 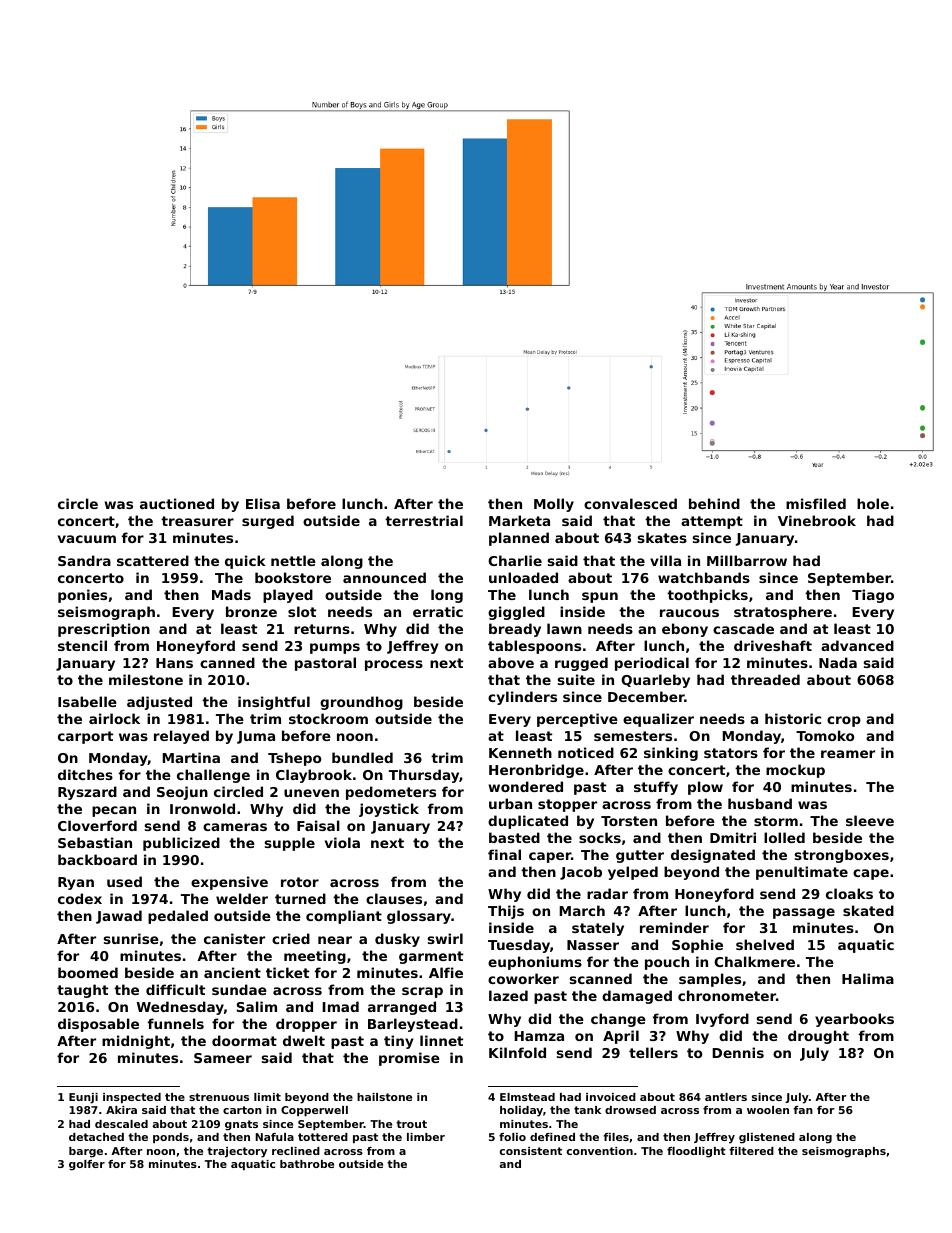 I want to click on Halima, so click(x=868, y=978).
